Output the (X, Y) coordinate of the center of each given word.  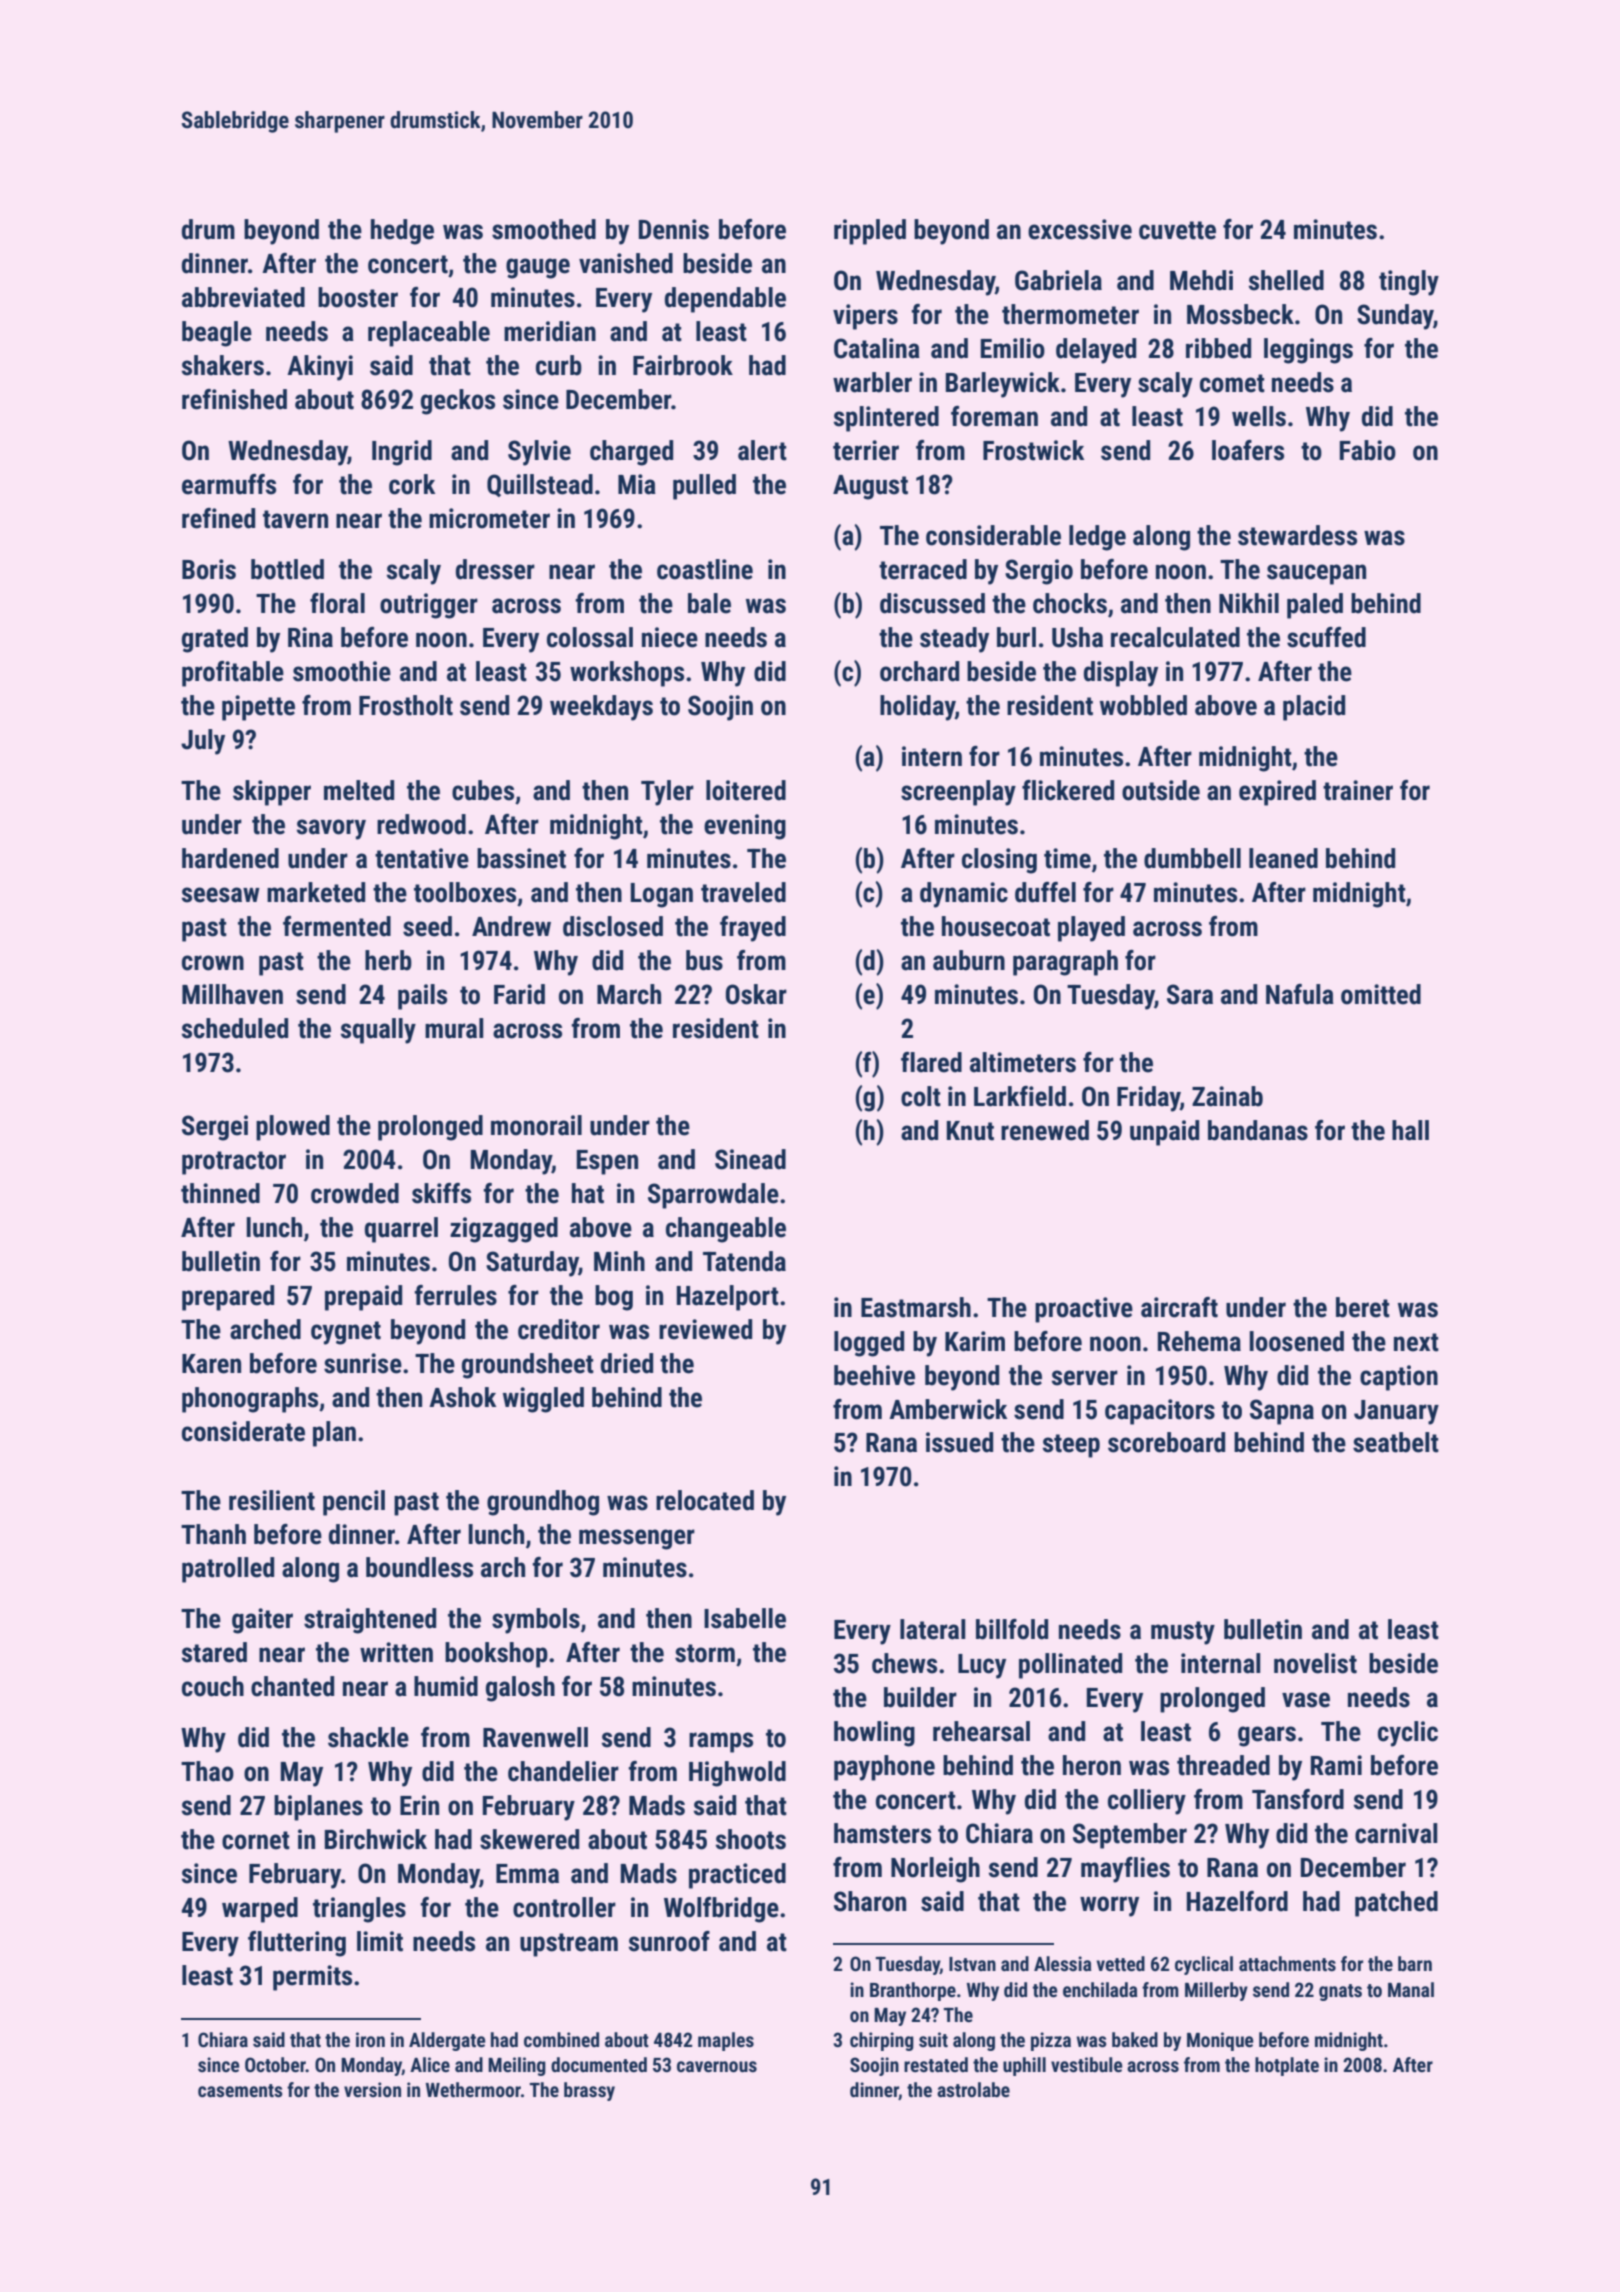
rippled (870, 232)
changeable (726, 1230)
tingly (1409, 283)
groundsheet (528, 1366)
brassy (589, 2091)
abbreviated (243, 297)
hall (1410, 1130)
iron (370, 2039)
